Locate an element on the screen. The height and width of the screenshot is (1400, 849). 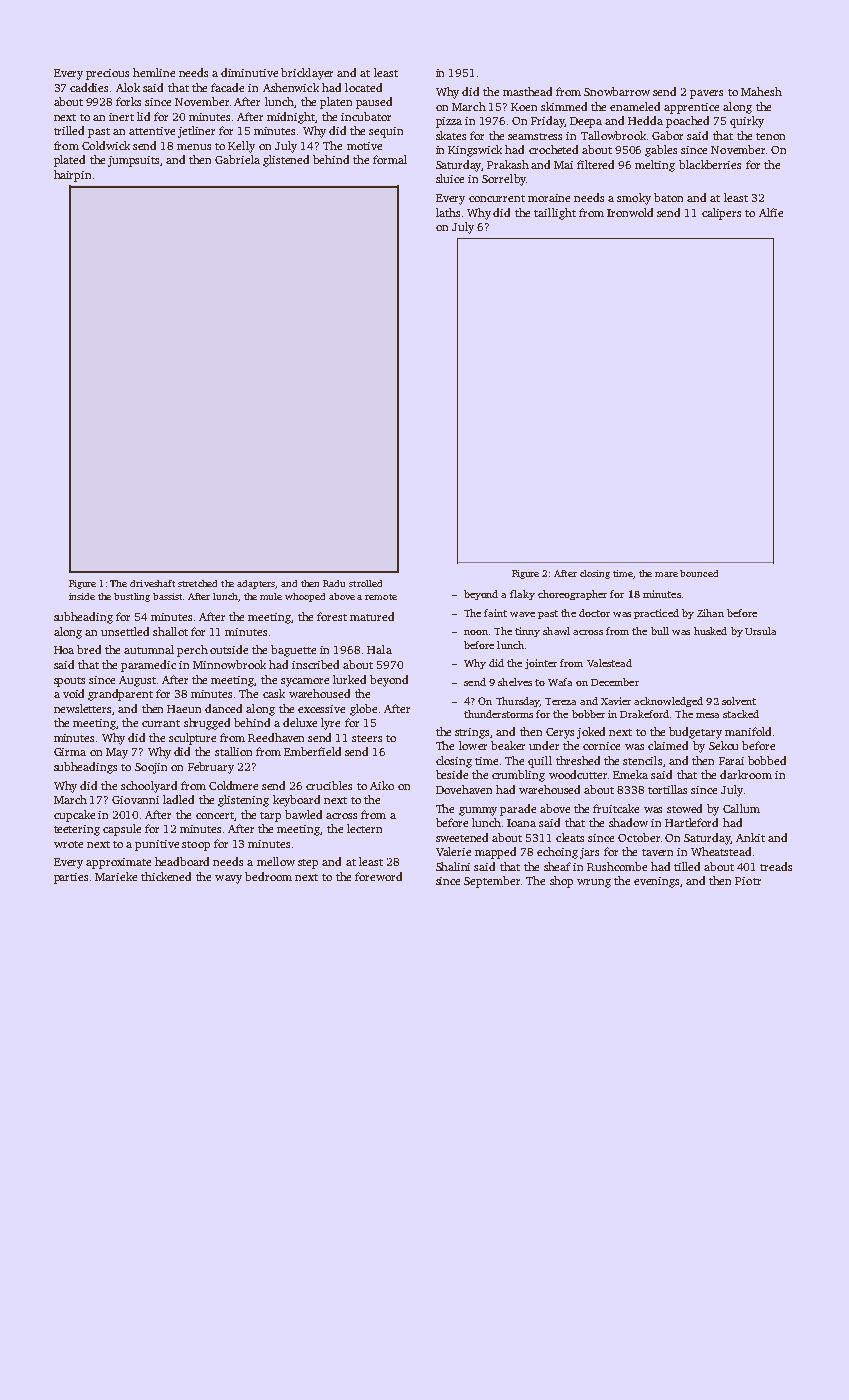
noon is located at coordinates (476, 632).
